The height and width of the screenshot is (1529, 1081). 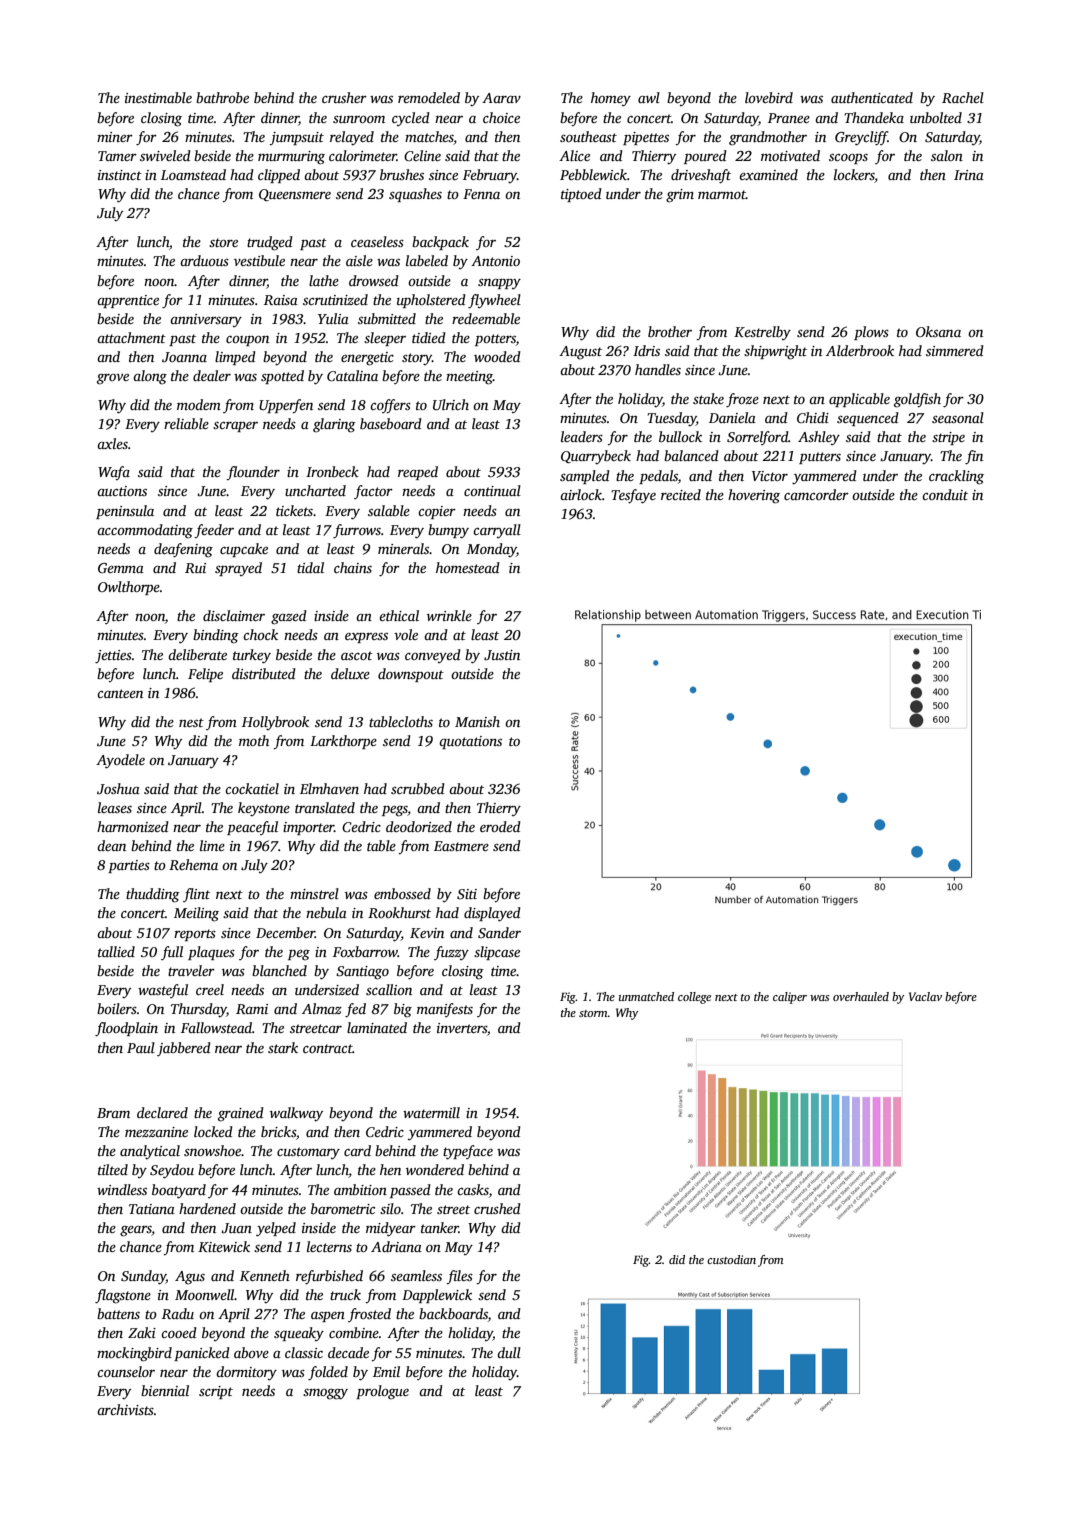 I want to click on archivists, so click(x=125, y=1409).
